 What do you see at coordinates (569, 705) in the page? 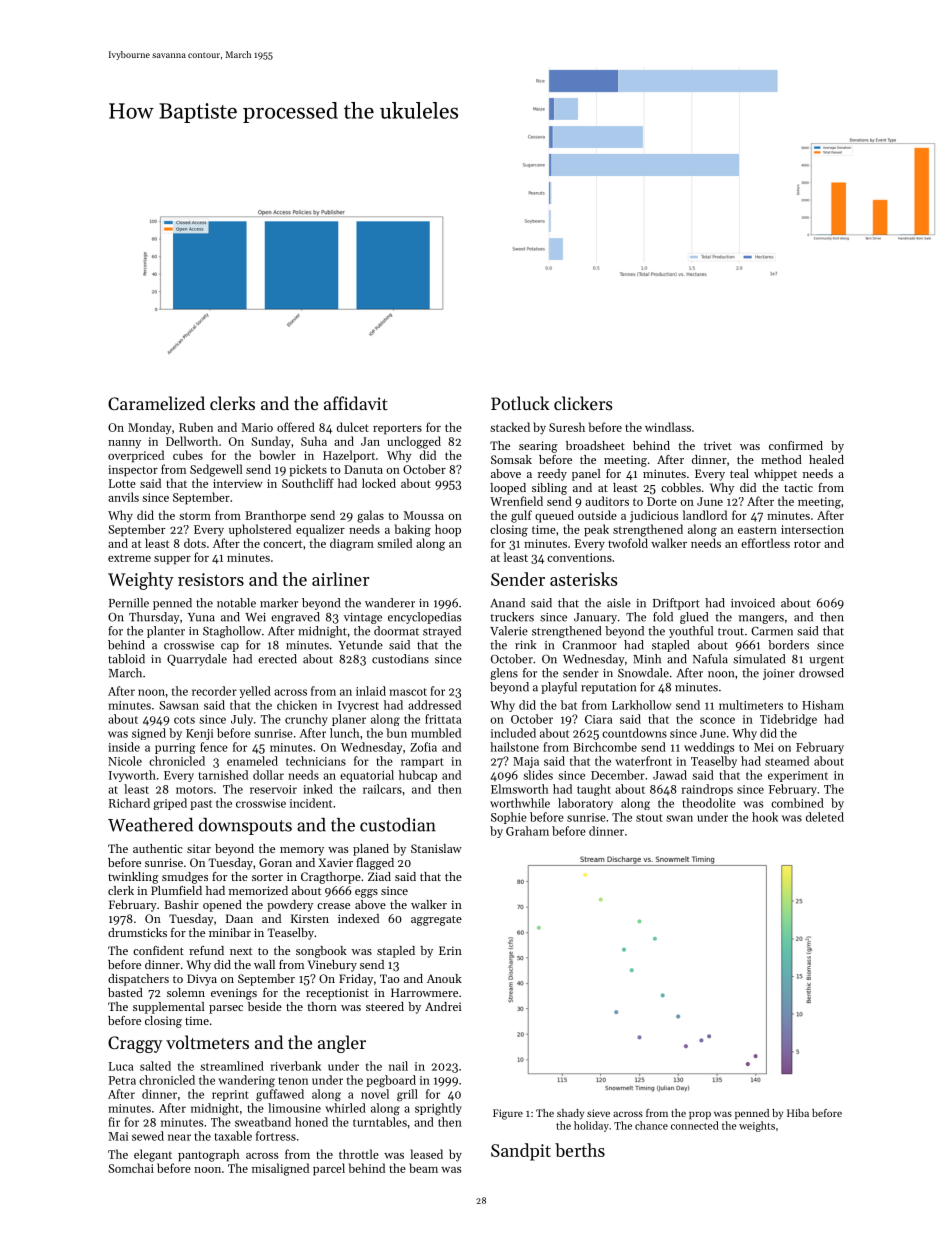
I see `bat` at bounding box center [569, 705].
